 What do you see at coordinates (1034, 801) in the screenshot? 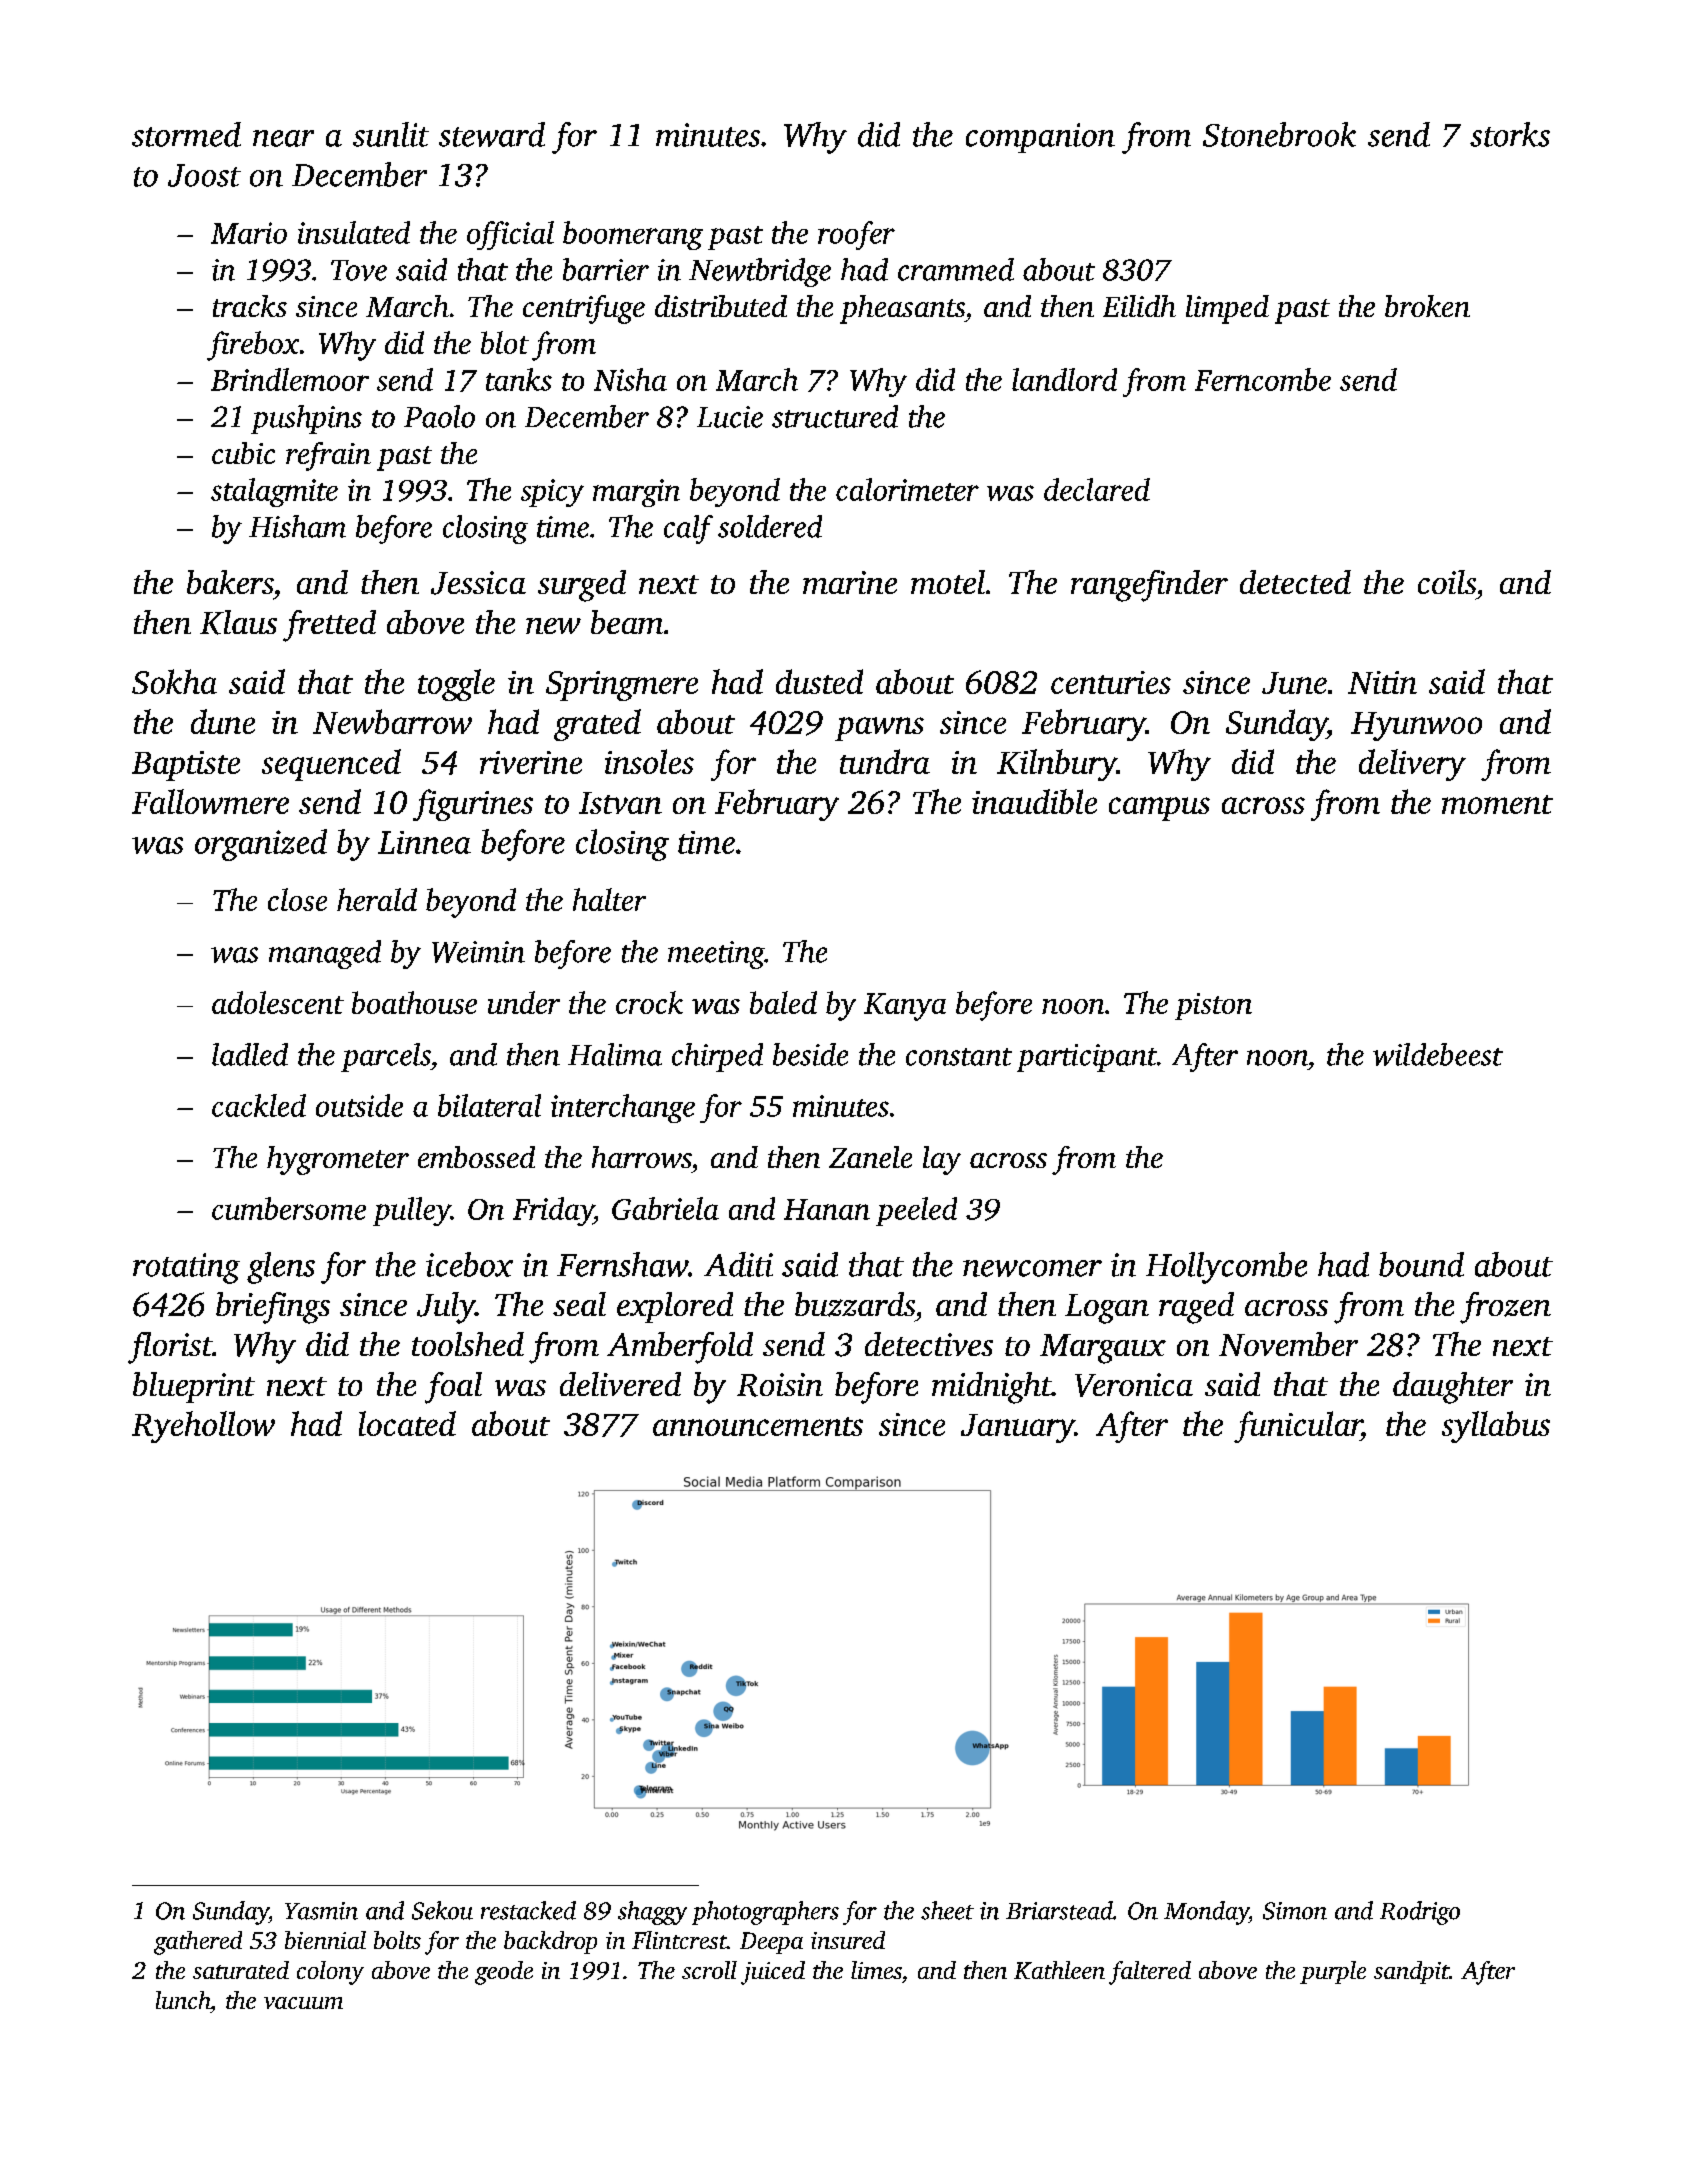
I see `inaudible` at bounding box center [1034, 801].
